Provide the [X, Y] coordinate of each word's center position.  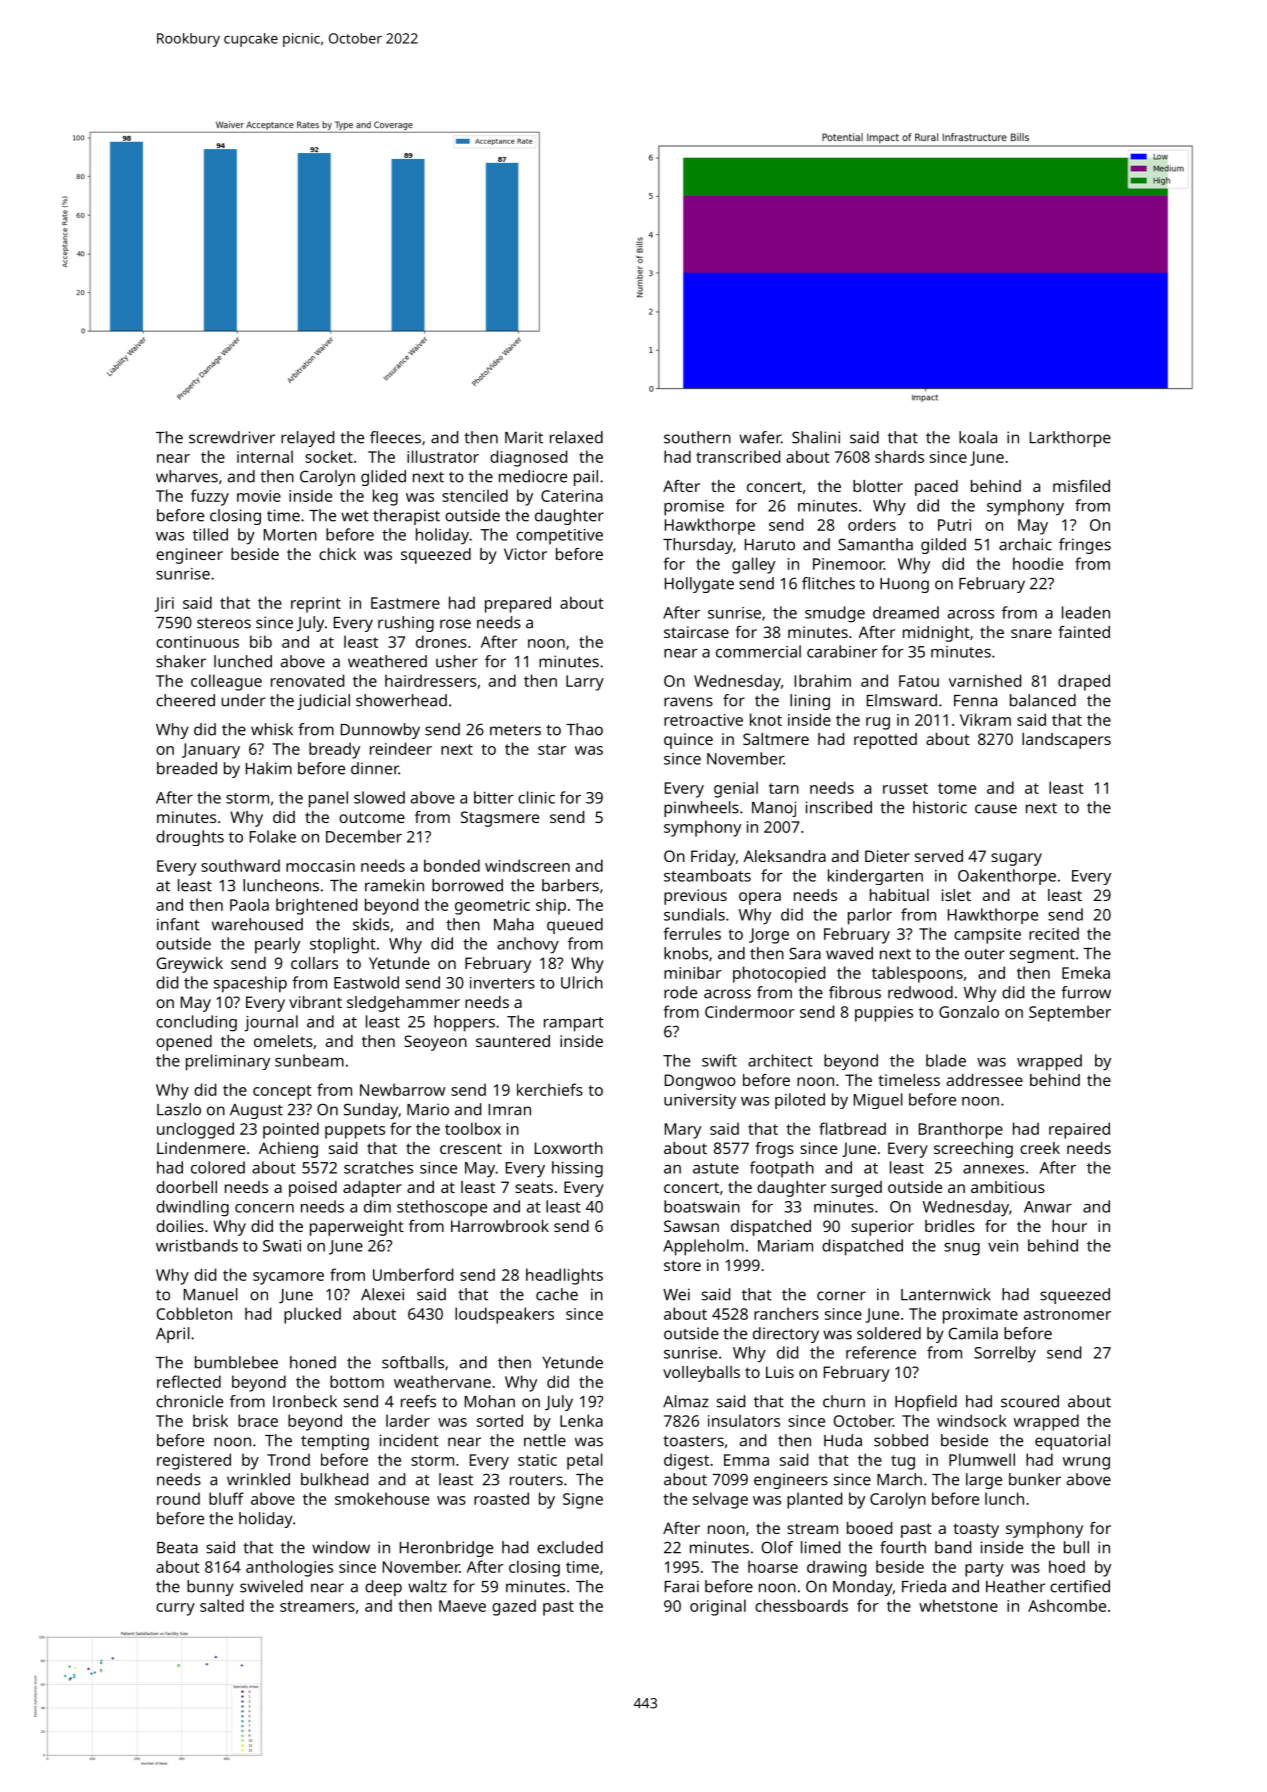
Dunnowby [380, 731]
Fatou [919, 681]
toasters [693, 1441]
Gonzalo [969, 1011]
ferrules [692, 933]
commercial [758, 651]
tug [903, 1462]
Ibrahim [822, 680]
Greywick [189, 965]
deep [383, 1588]
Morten [290, 535]
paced [936, 488]
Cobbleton [194, 1313]
